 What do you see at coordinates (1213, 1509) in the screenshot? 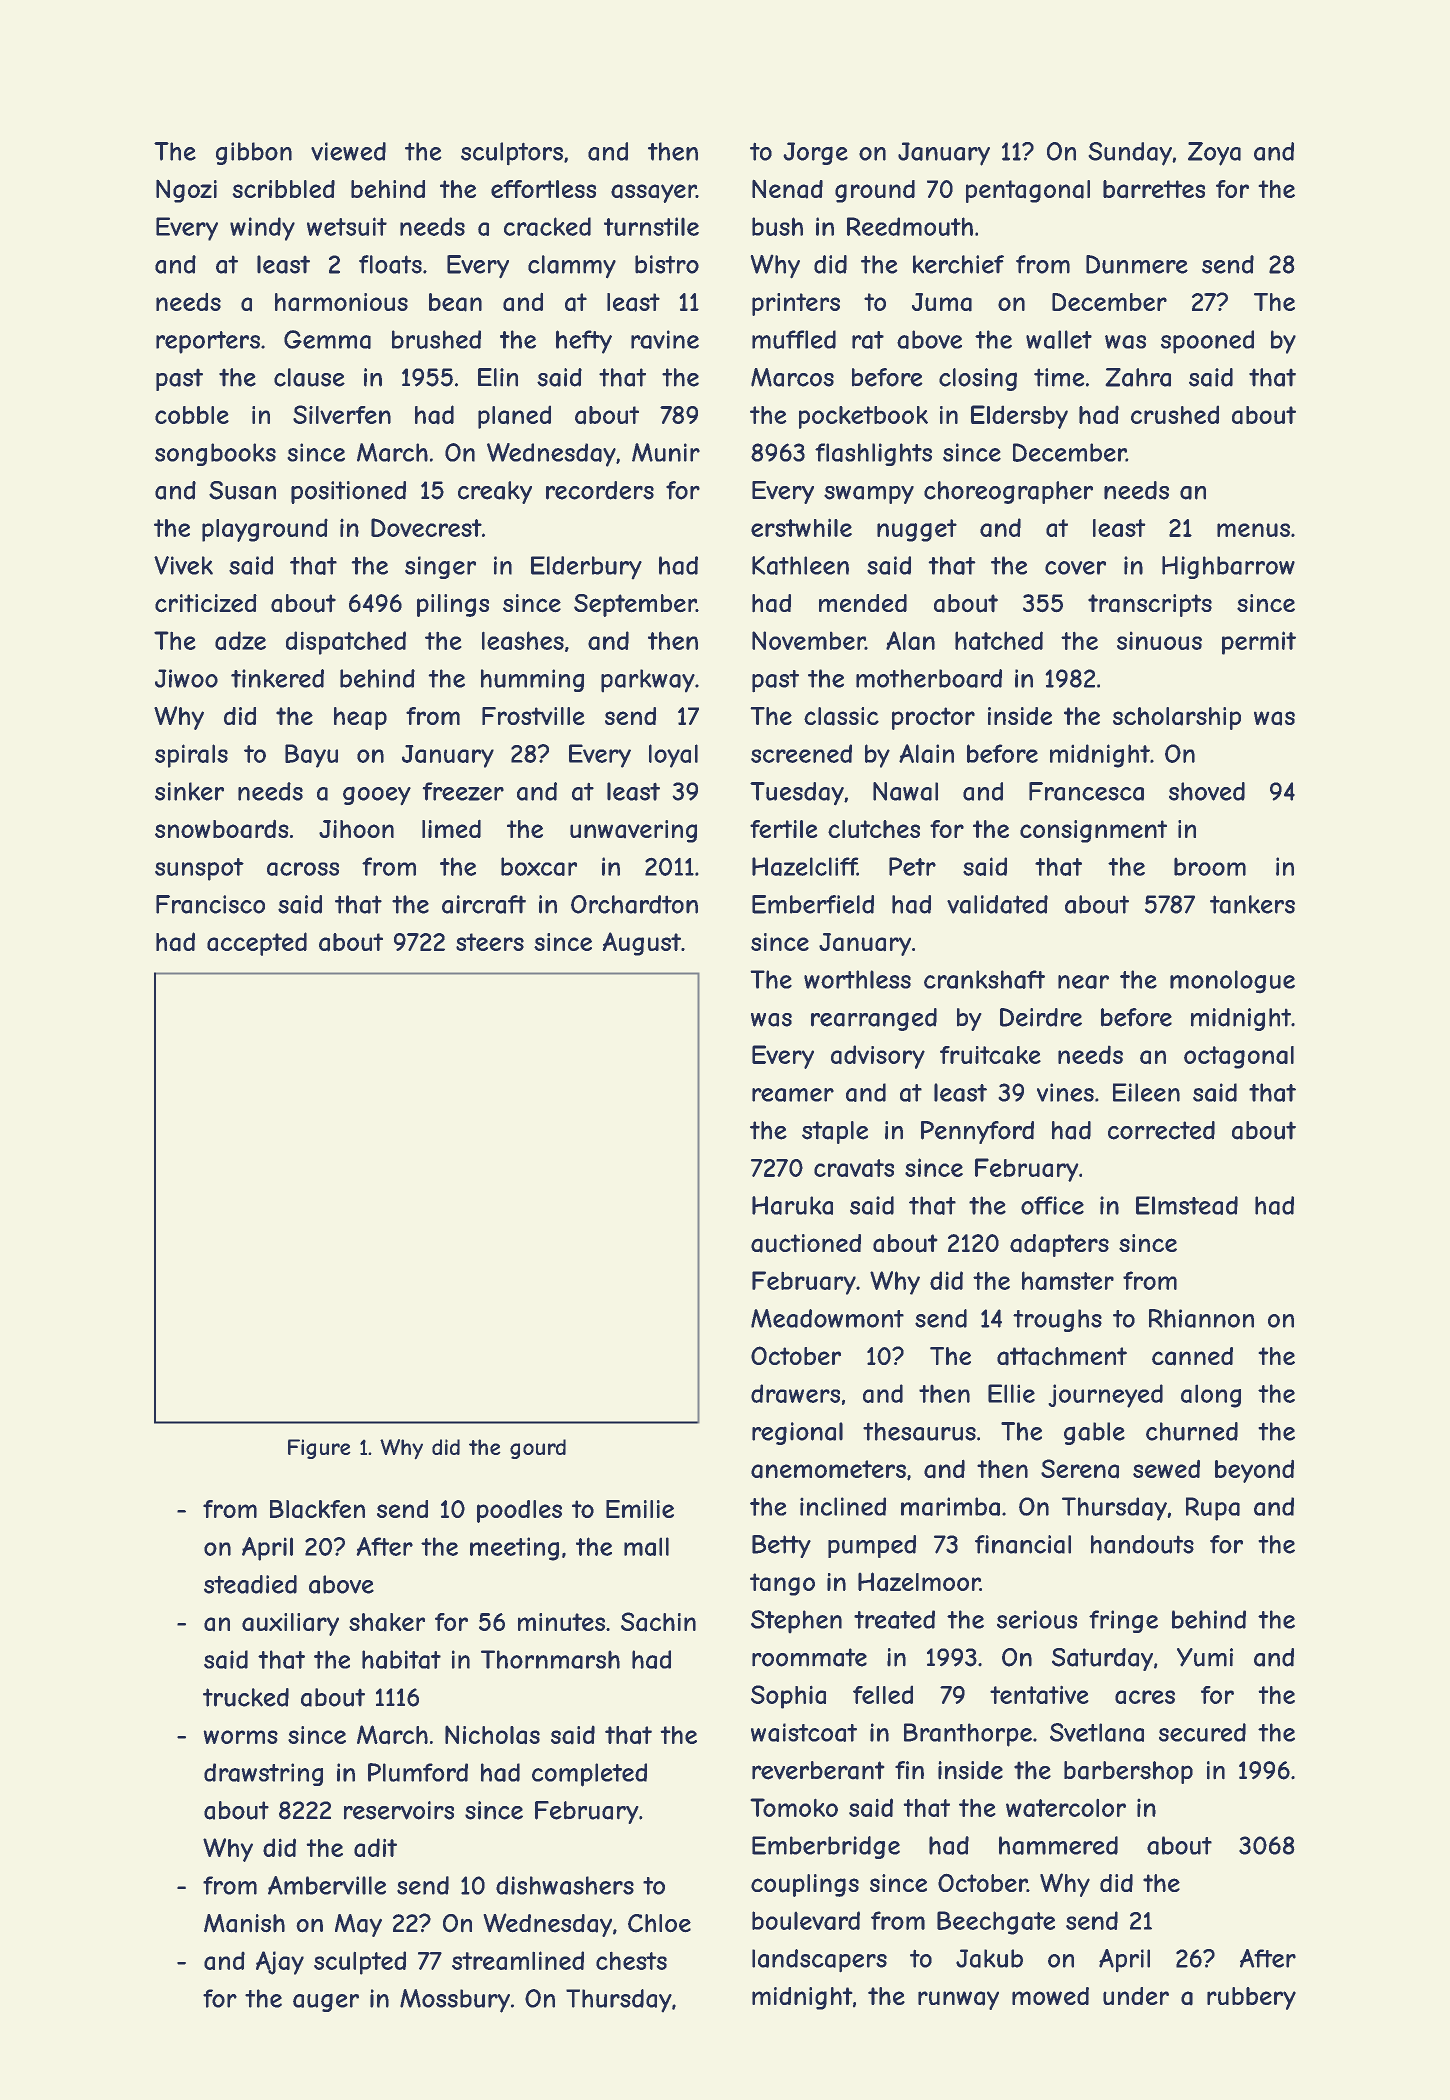
I see `Rupa` at bounding box center [1213, 1509].
